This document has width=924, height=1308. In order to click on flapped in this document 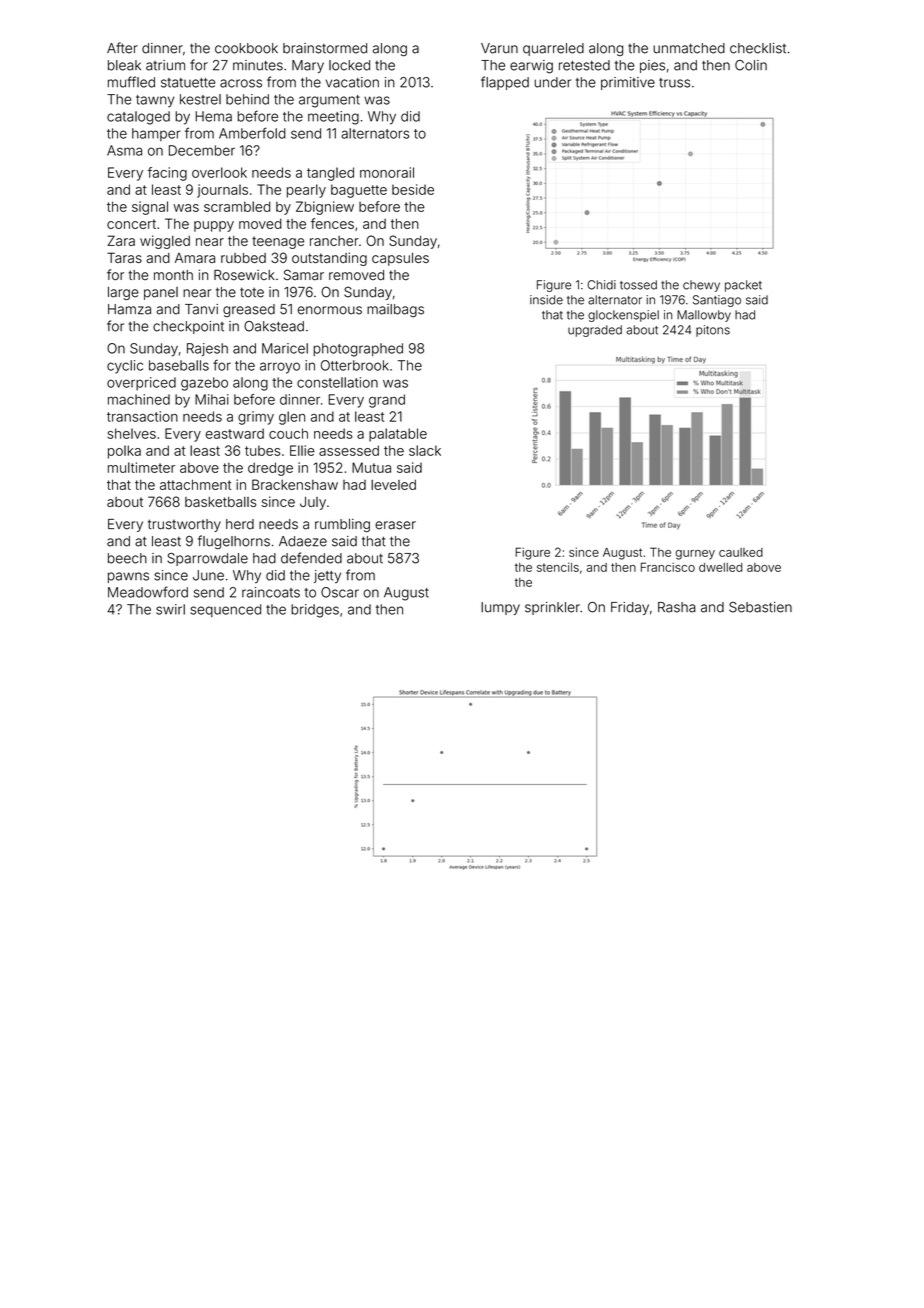, I will do `click(505, 83)`.
